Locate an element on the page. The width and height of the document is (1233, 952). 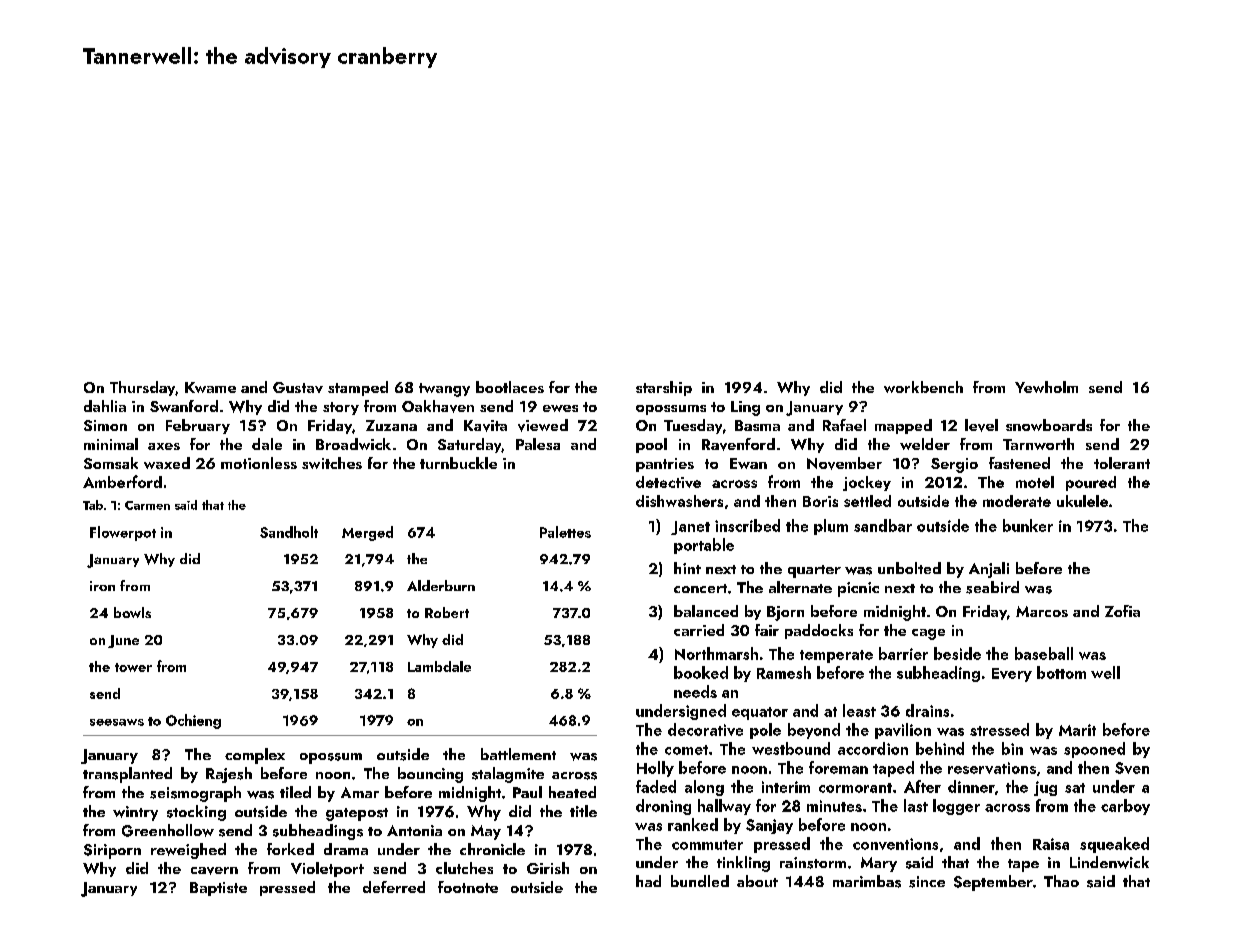
jockey is located at coordinates (867, 483).
